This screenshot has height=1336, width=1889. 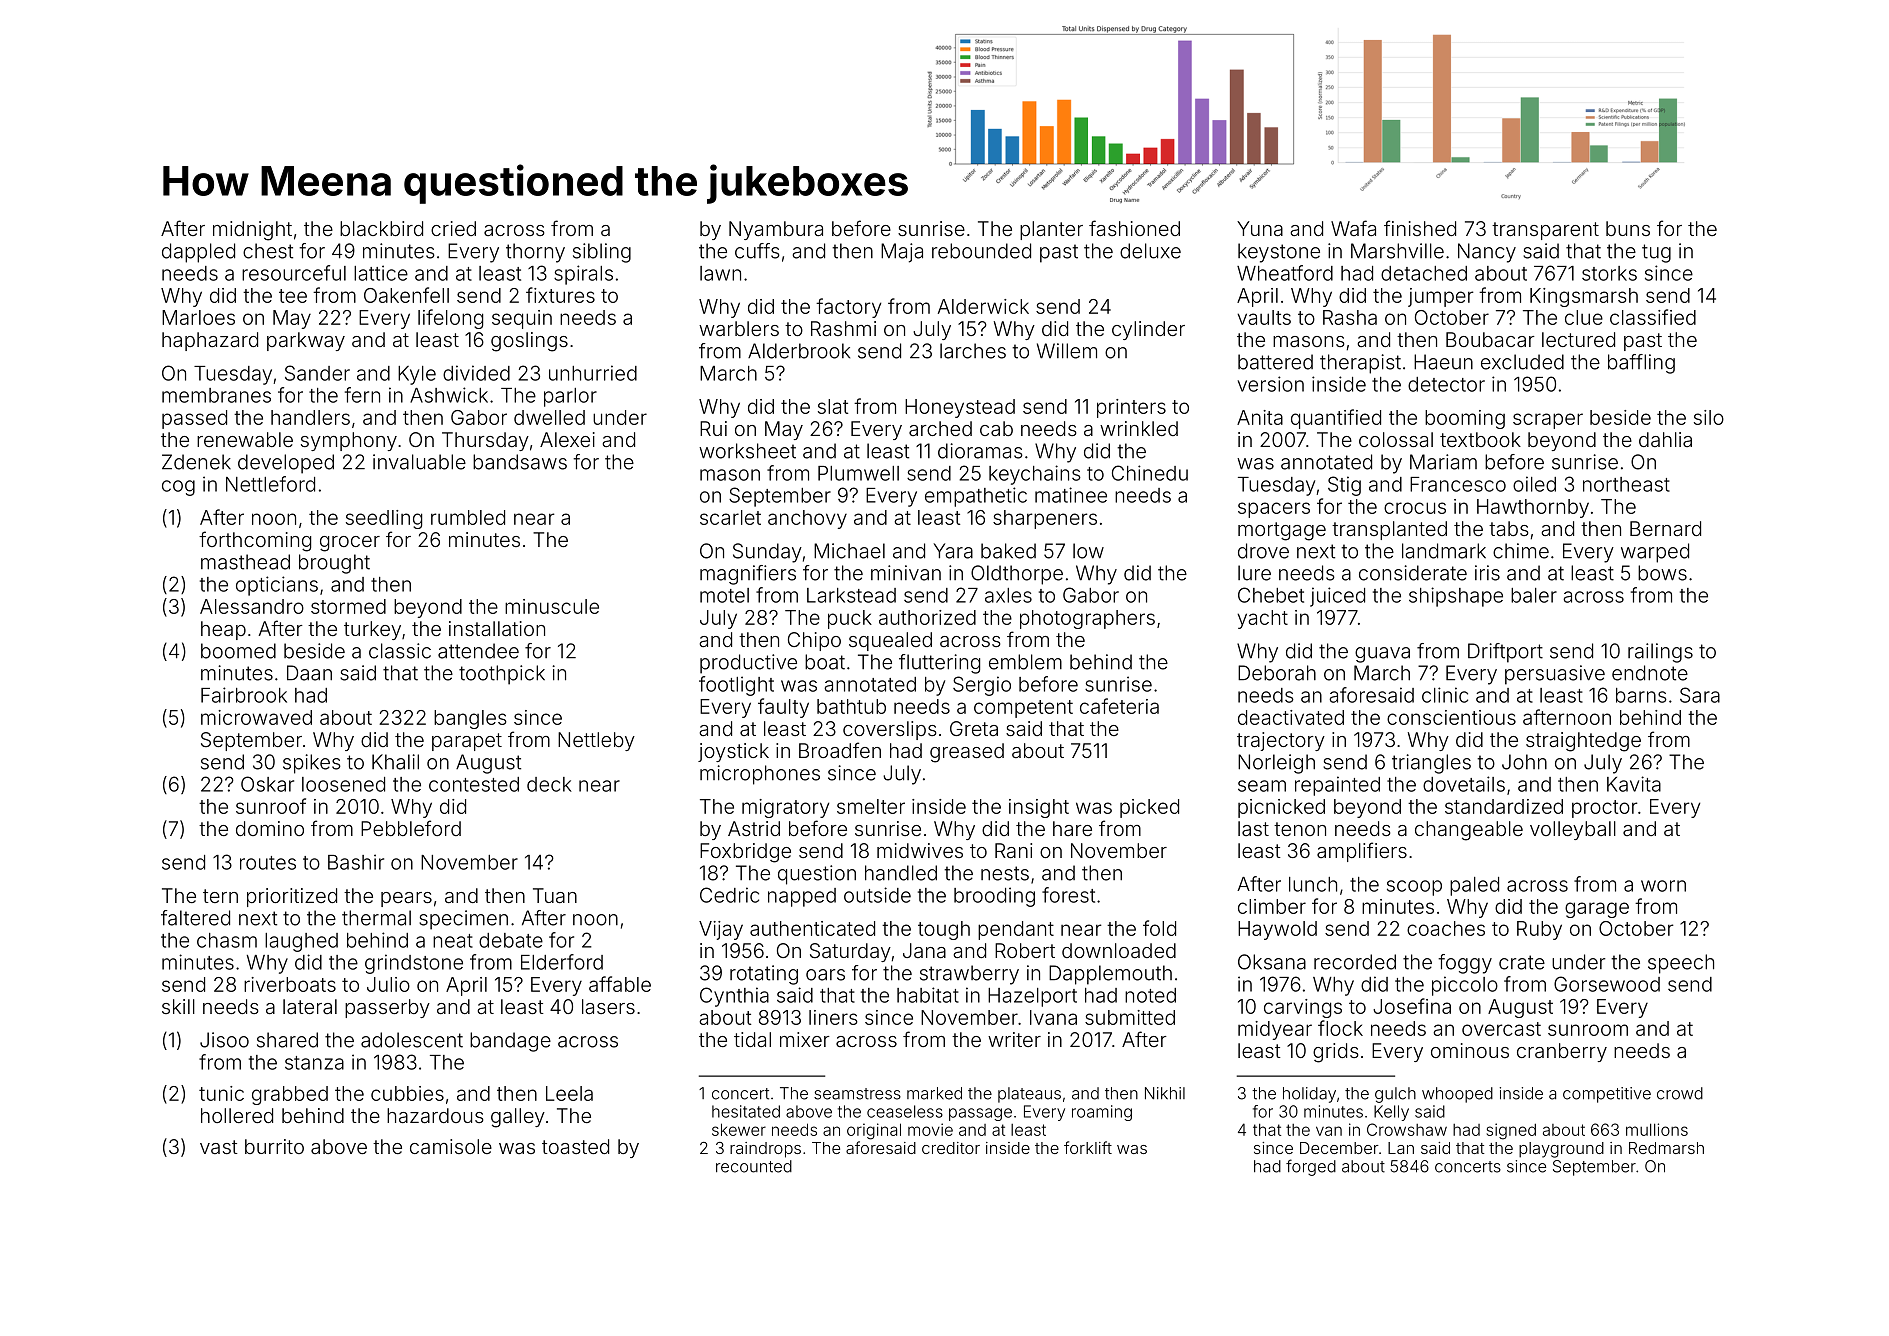 I want to click on buns, so click(x=1628, y=228).
